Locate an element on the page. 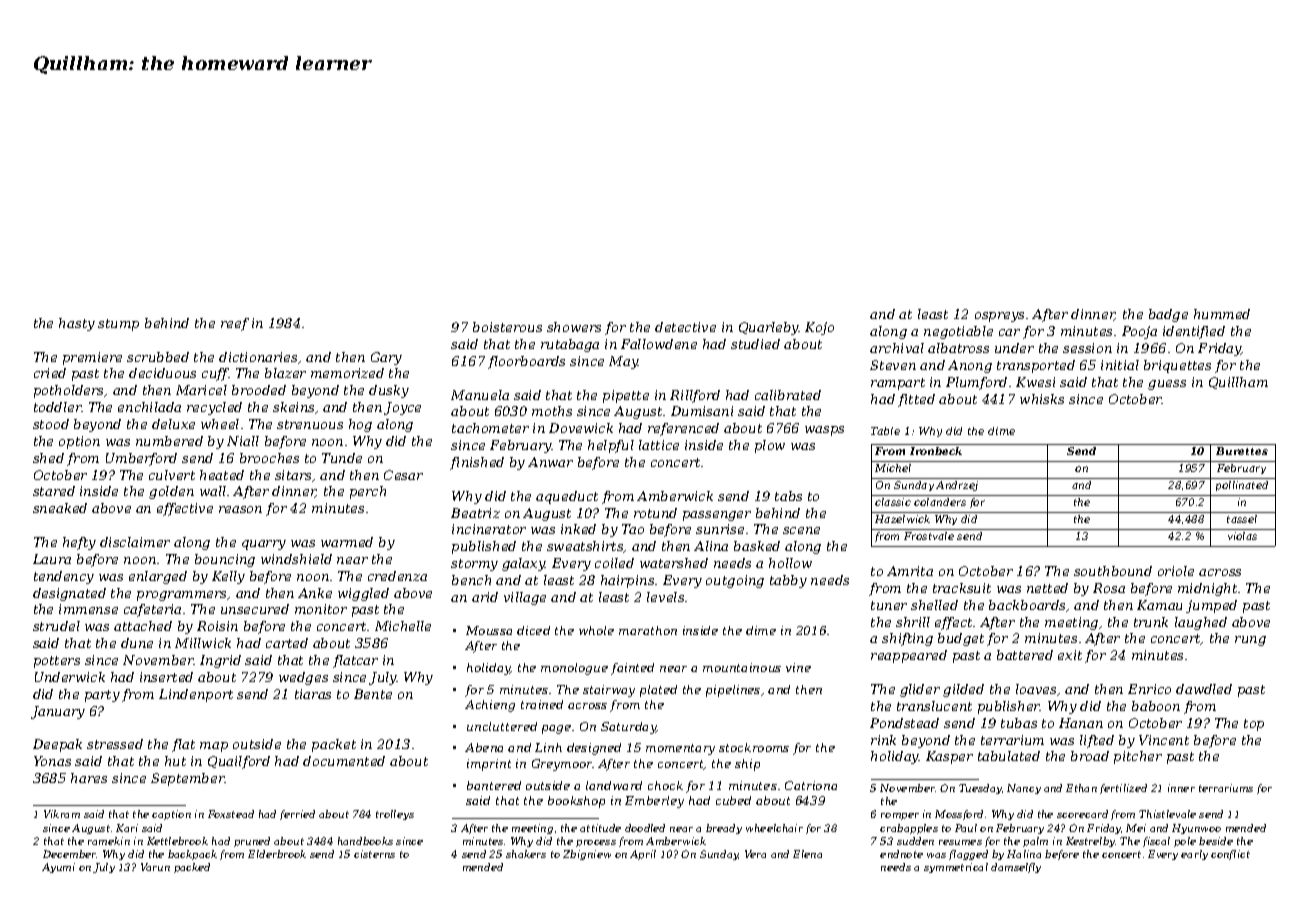 The height and width of the page is (924, 1308). Laura is located at coordinates (52, 559).
